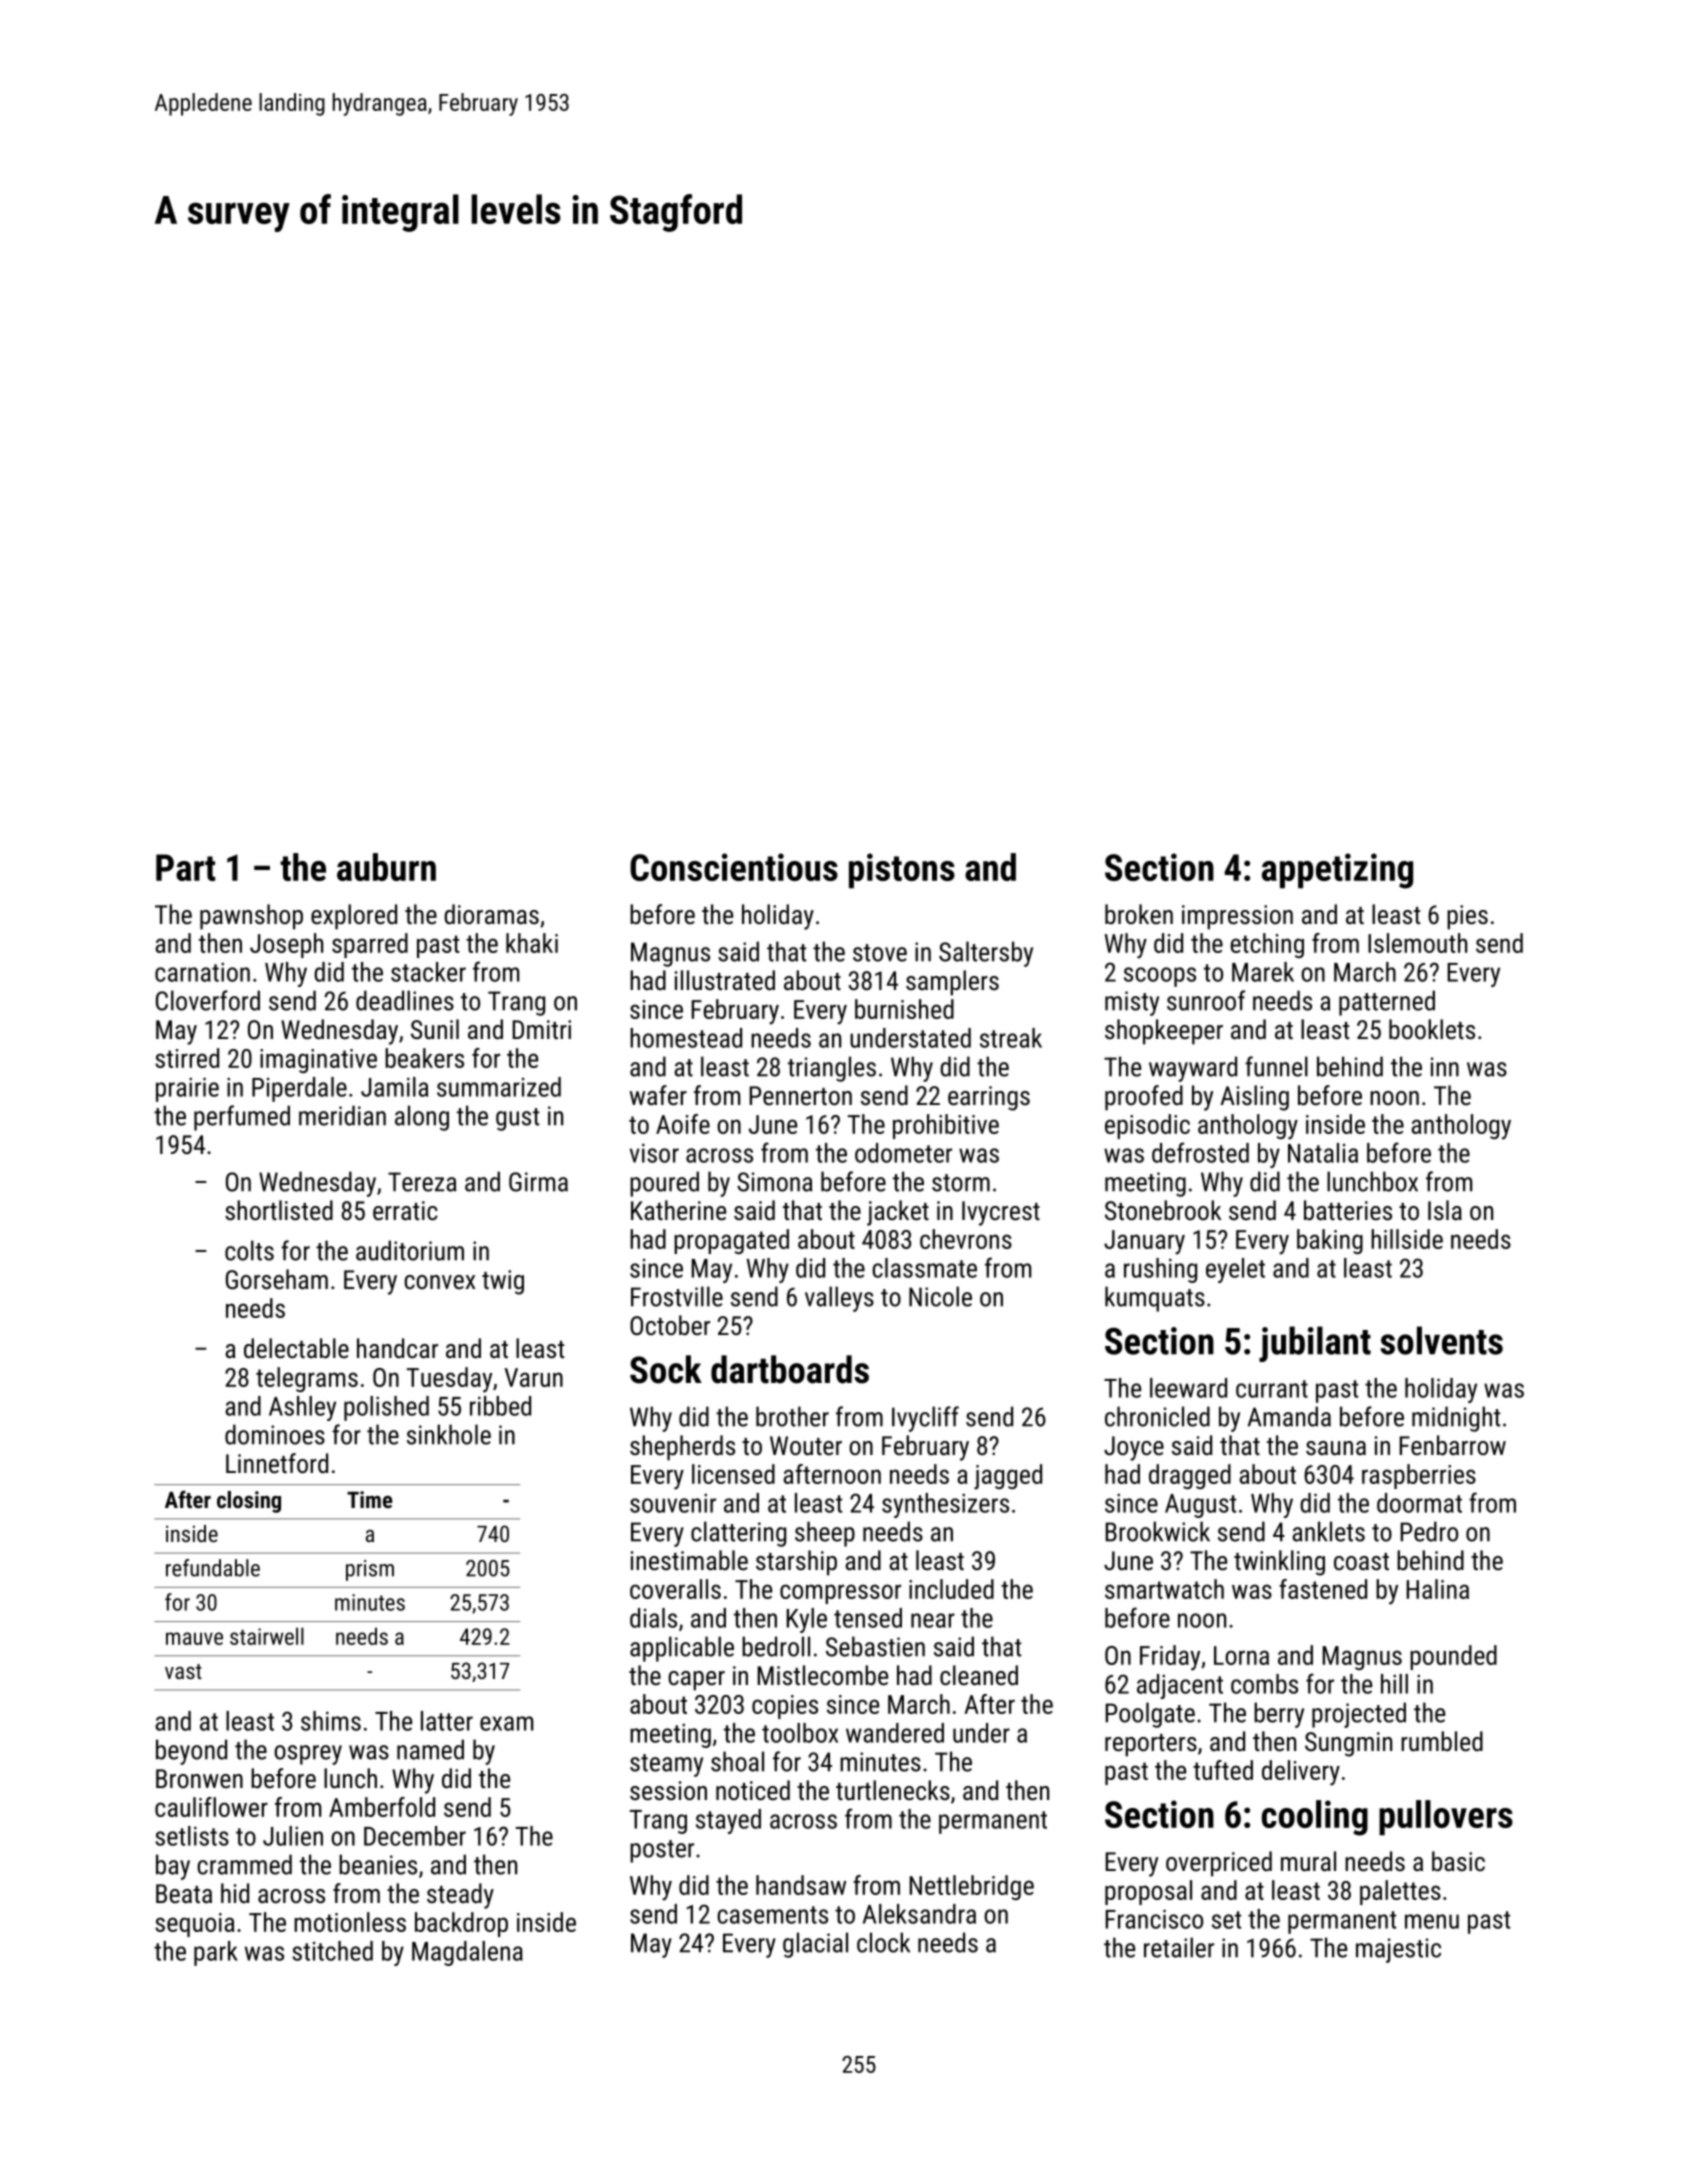 The height and width of the screenshot is (2178, 1683). I want to click on Part, so click(185, 867).
